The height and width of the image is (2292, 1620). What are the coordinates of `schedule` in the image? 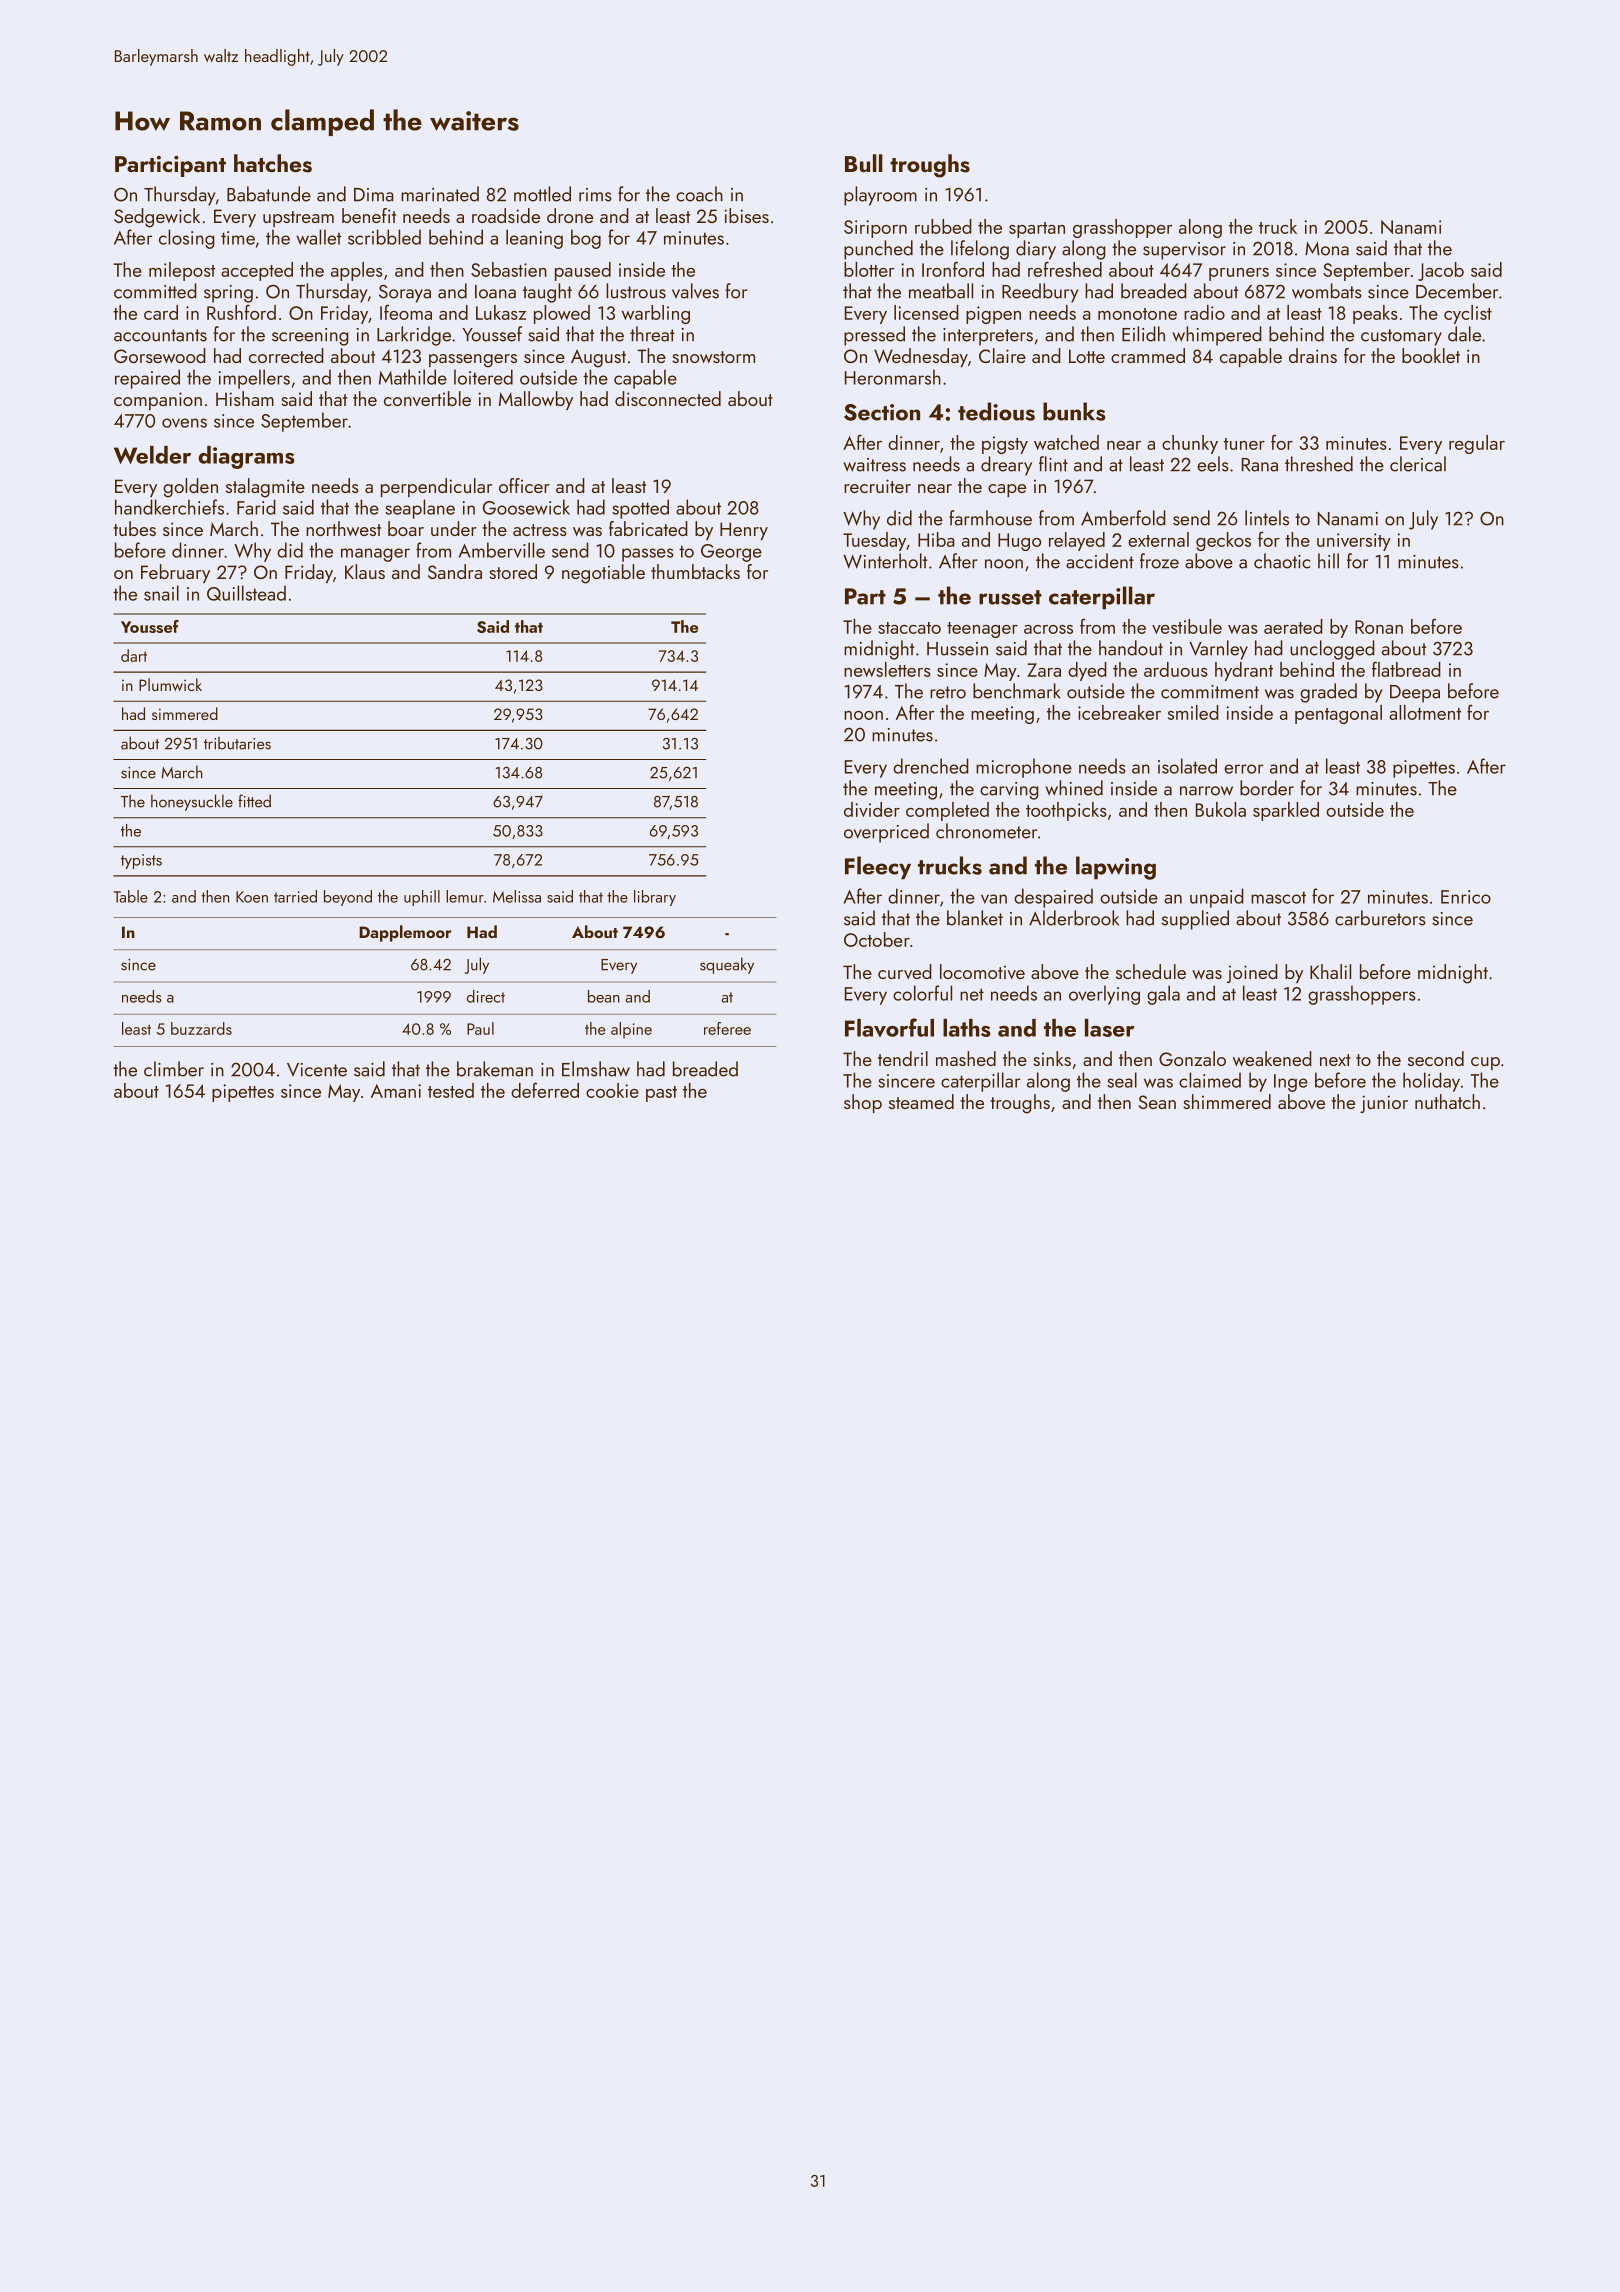 It's located at (1151, 971).
